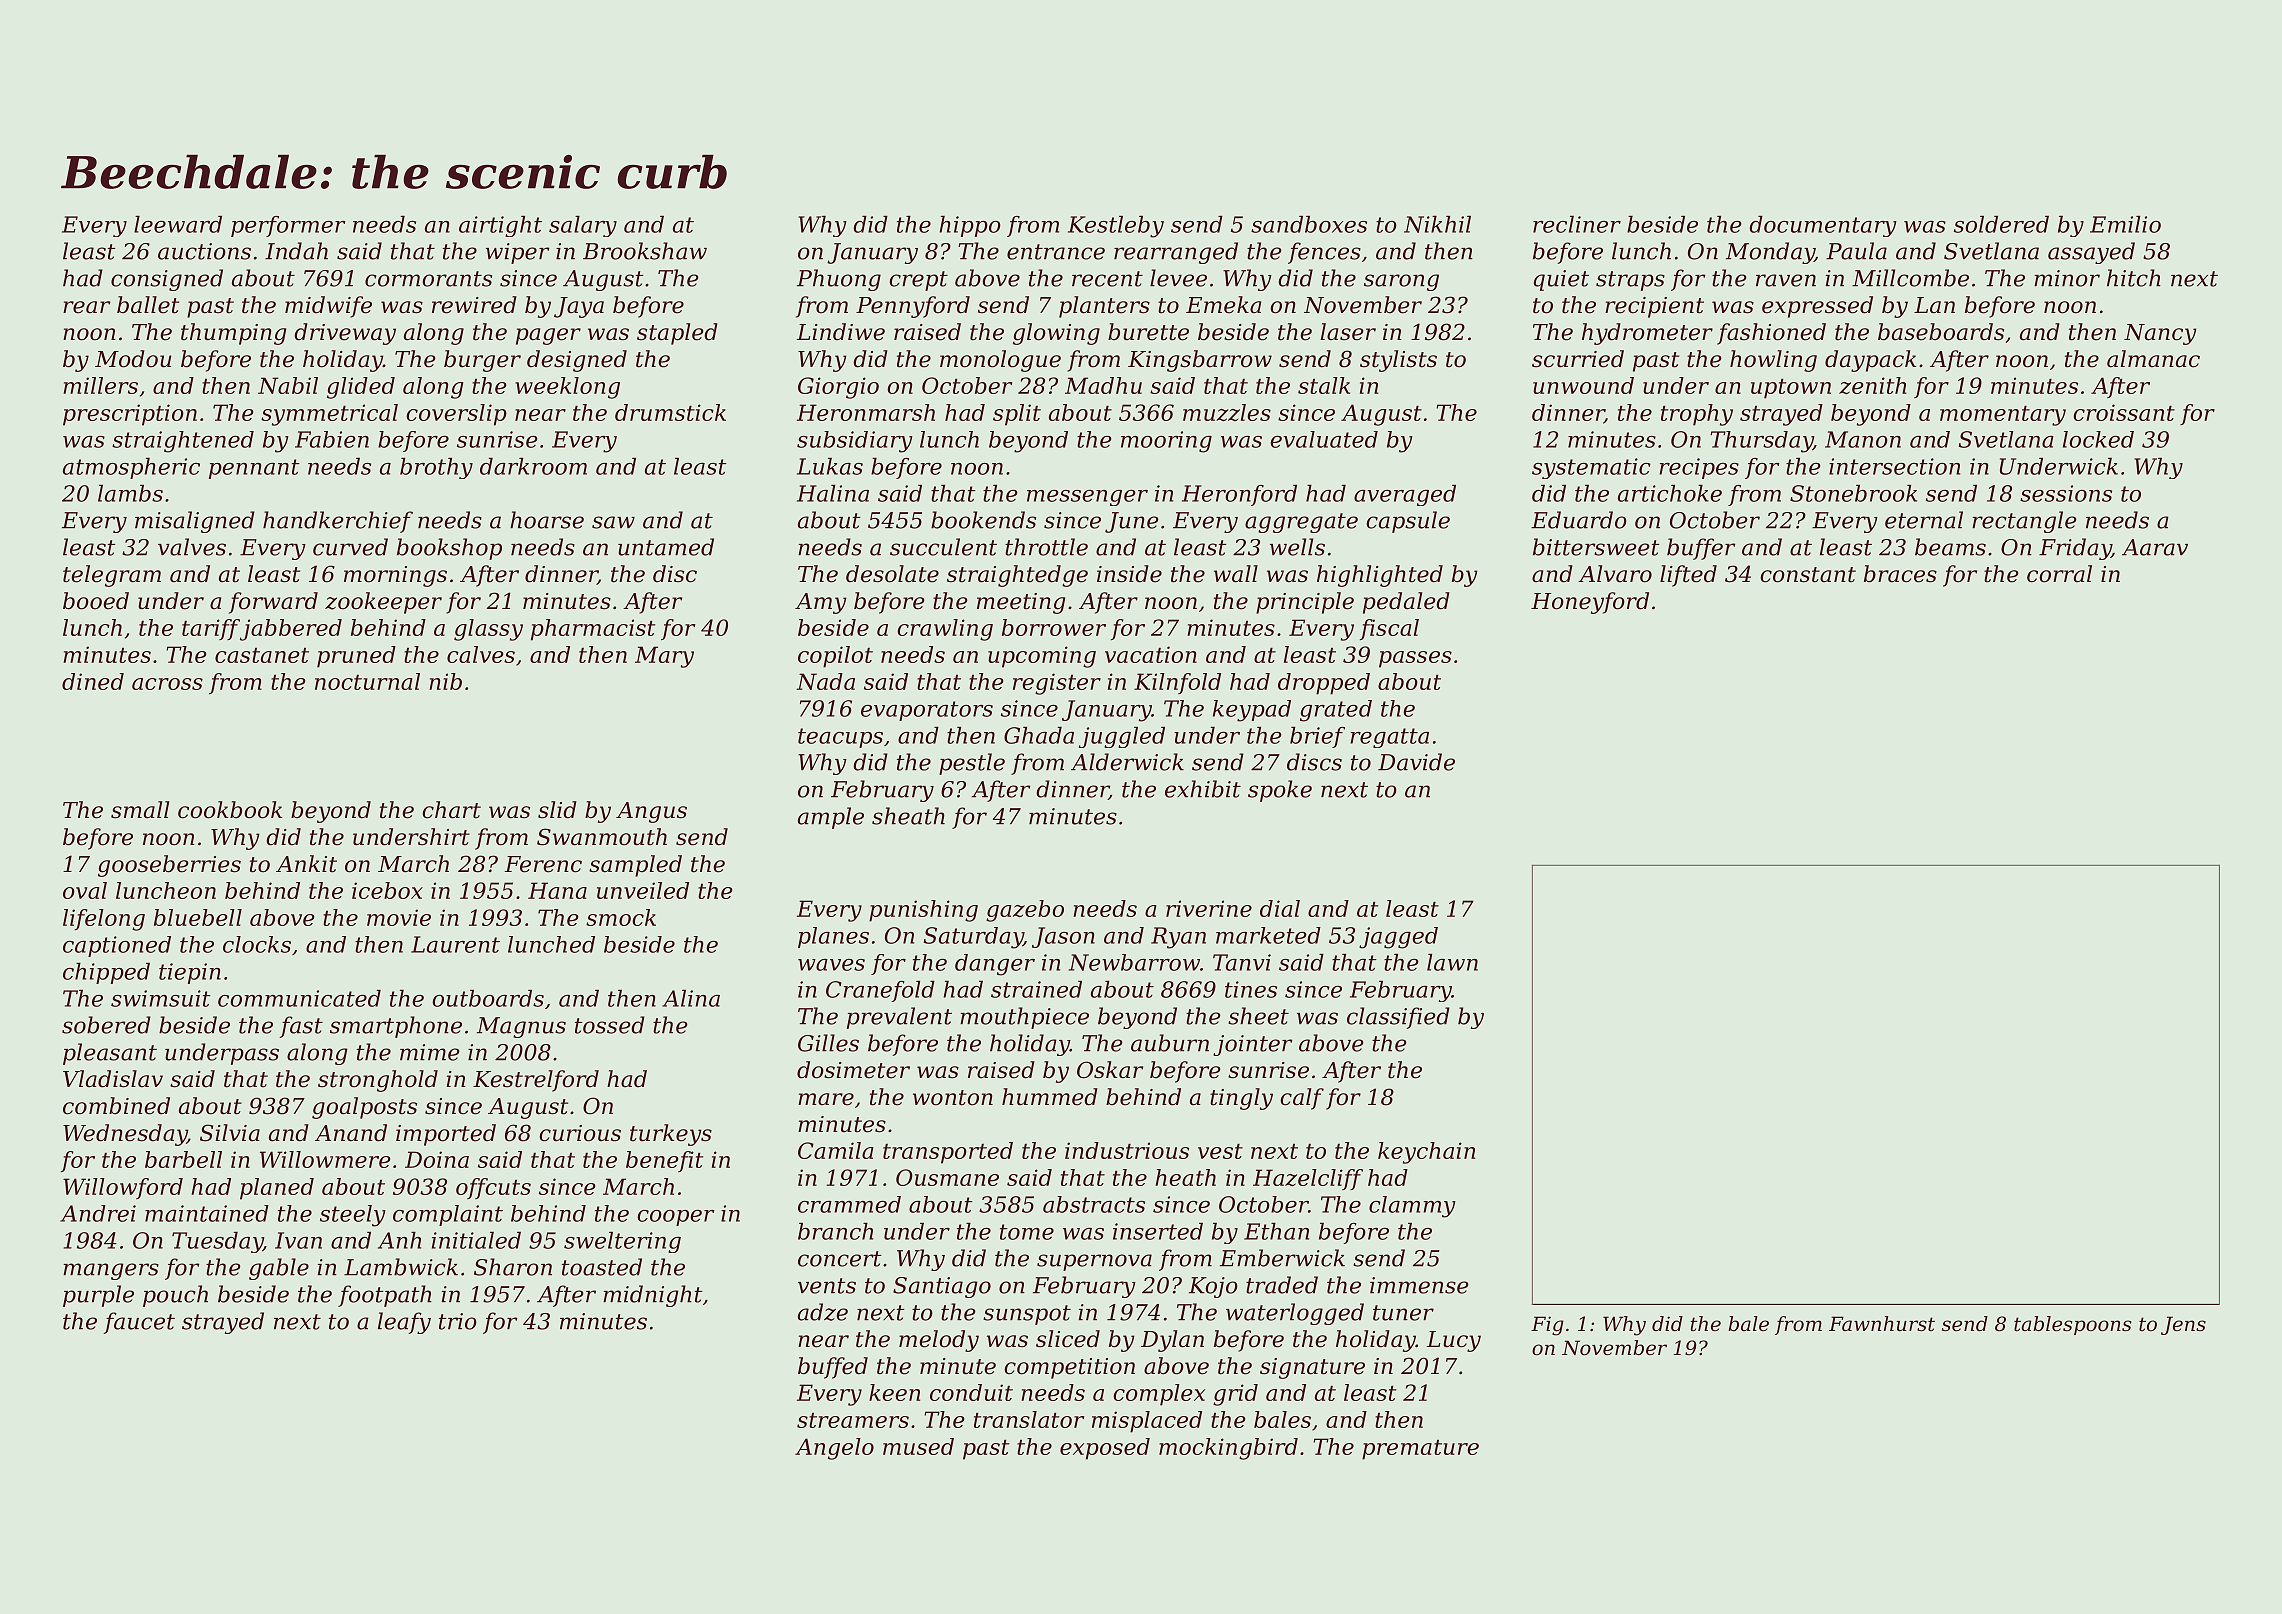 The image size is (2282, 1614). Describe the element at coordinates (1900, 574) in the screenshot. I see `braces` at that location.
